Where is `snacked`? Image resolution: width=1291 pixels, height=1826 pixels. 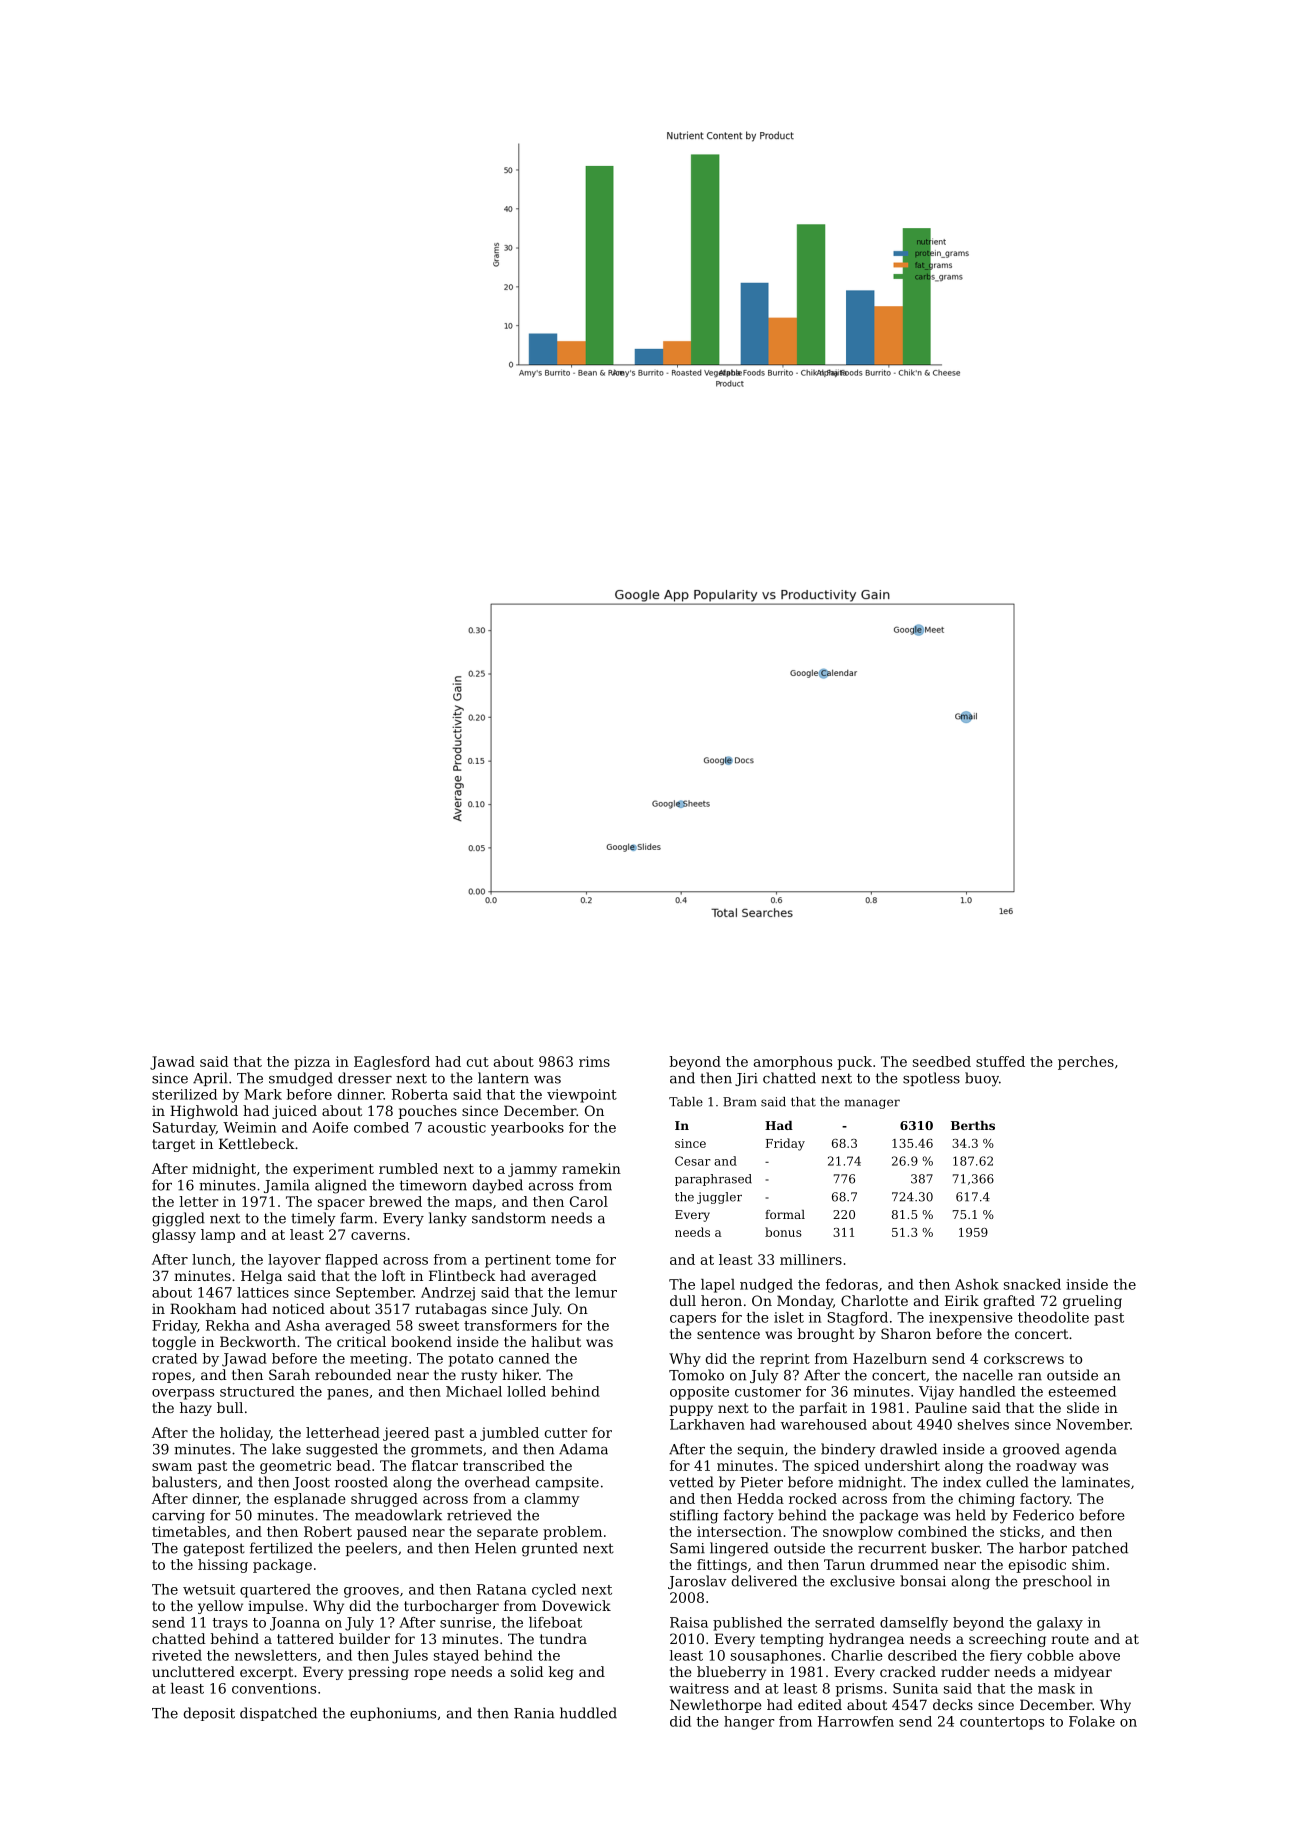
snacked is located at coordinates (1032, 1284).
